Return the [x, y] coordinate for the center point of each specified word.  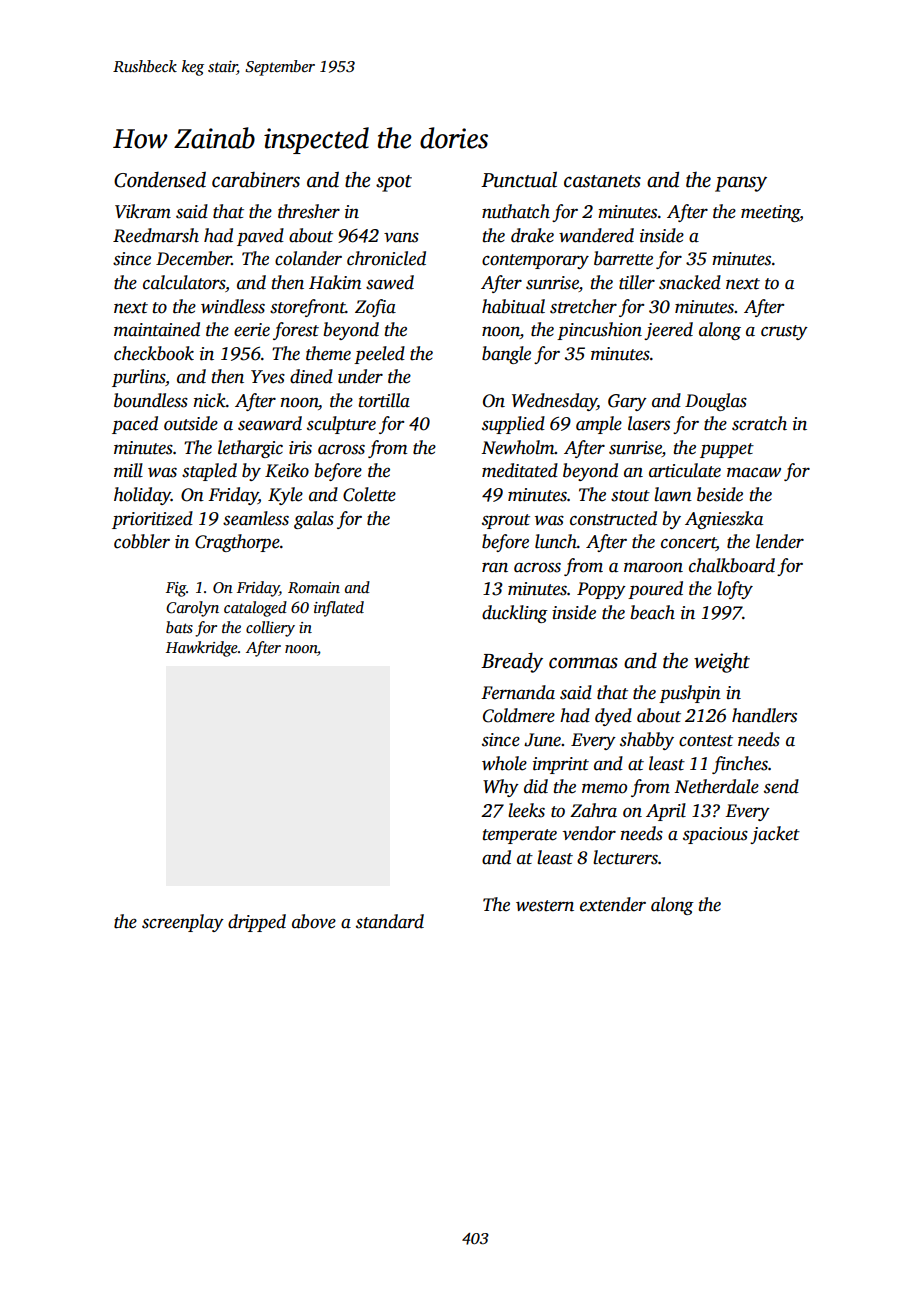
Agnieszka [724, 520]
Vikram [143, 211]
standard [390, 921]
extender [613, 904]
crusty [784, 332]
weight [722, 662]
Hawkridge [202, 649]
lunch [556, 541]
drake [532, 235]
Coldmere [519, 715]
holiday [142, 496]
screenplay [183, 923]
